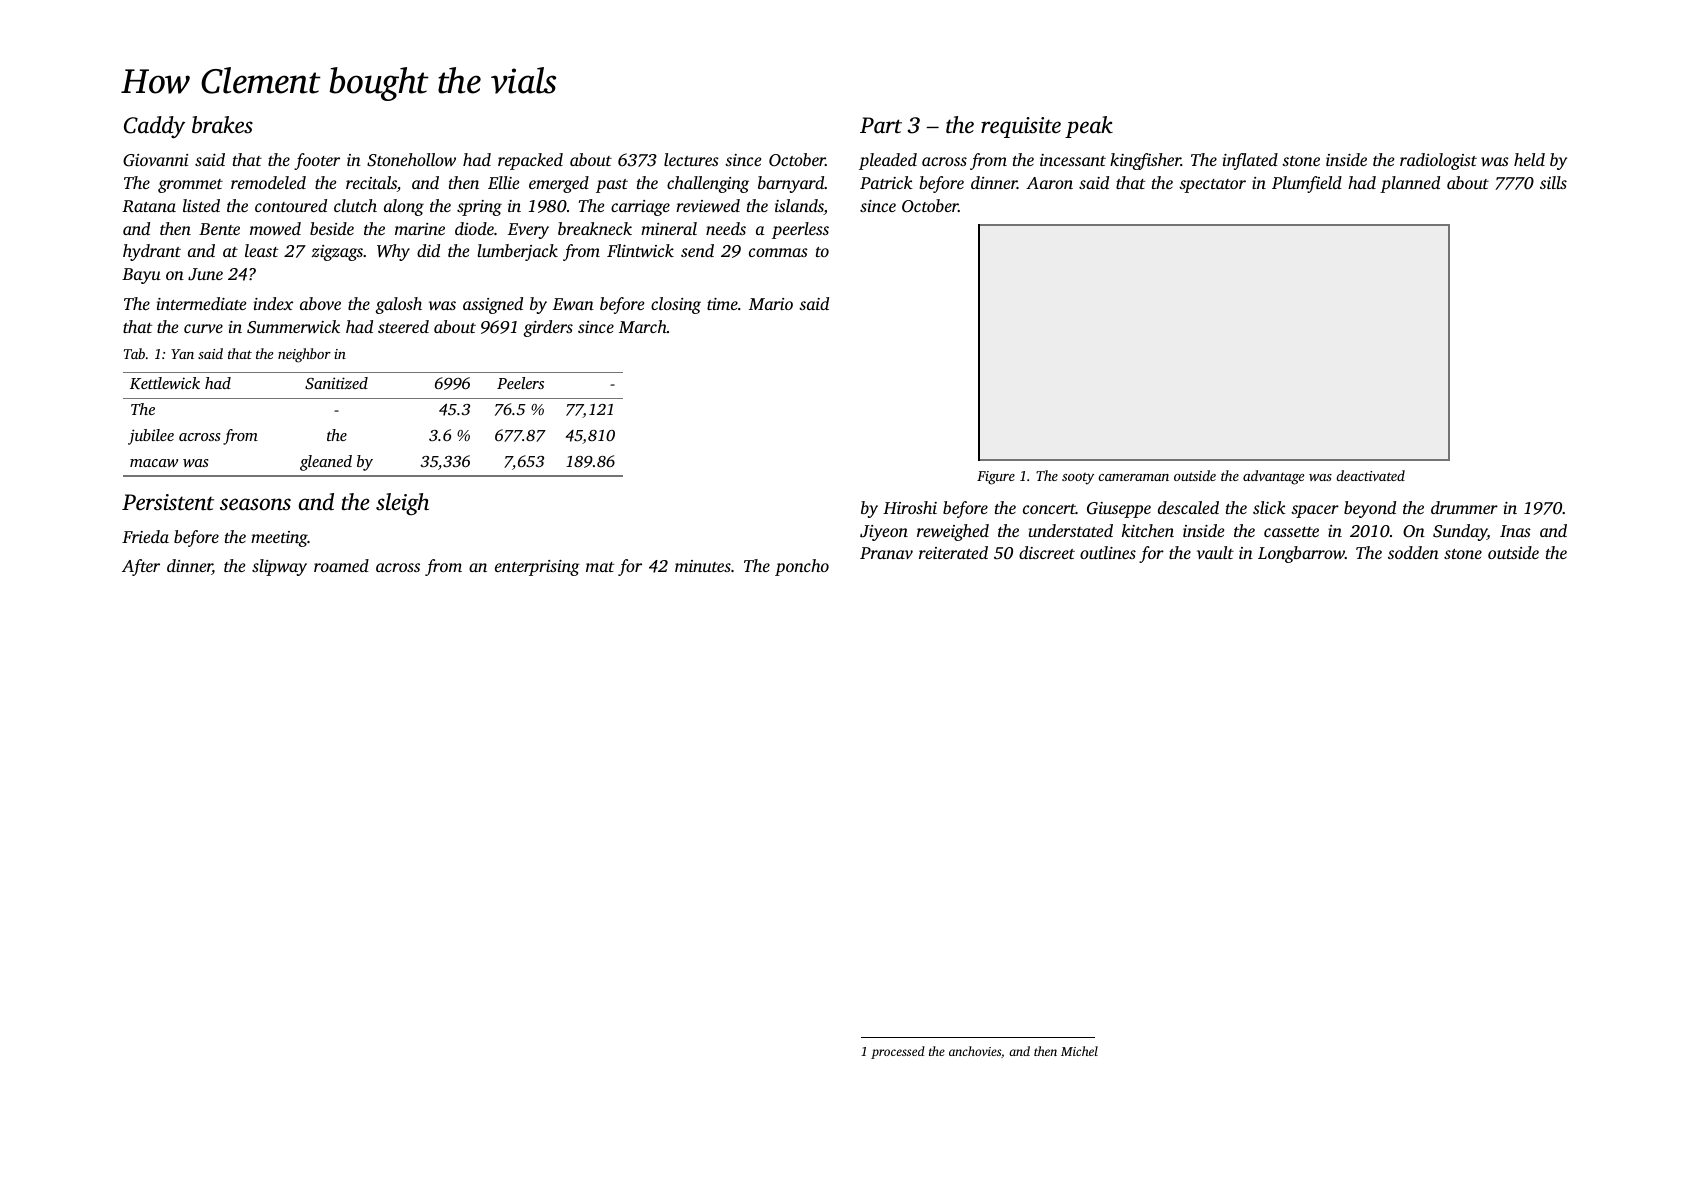 Image resolution: width=1690 pixels, height=1195 pixels. I want to click on held, so click(1529, 159).
